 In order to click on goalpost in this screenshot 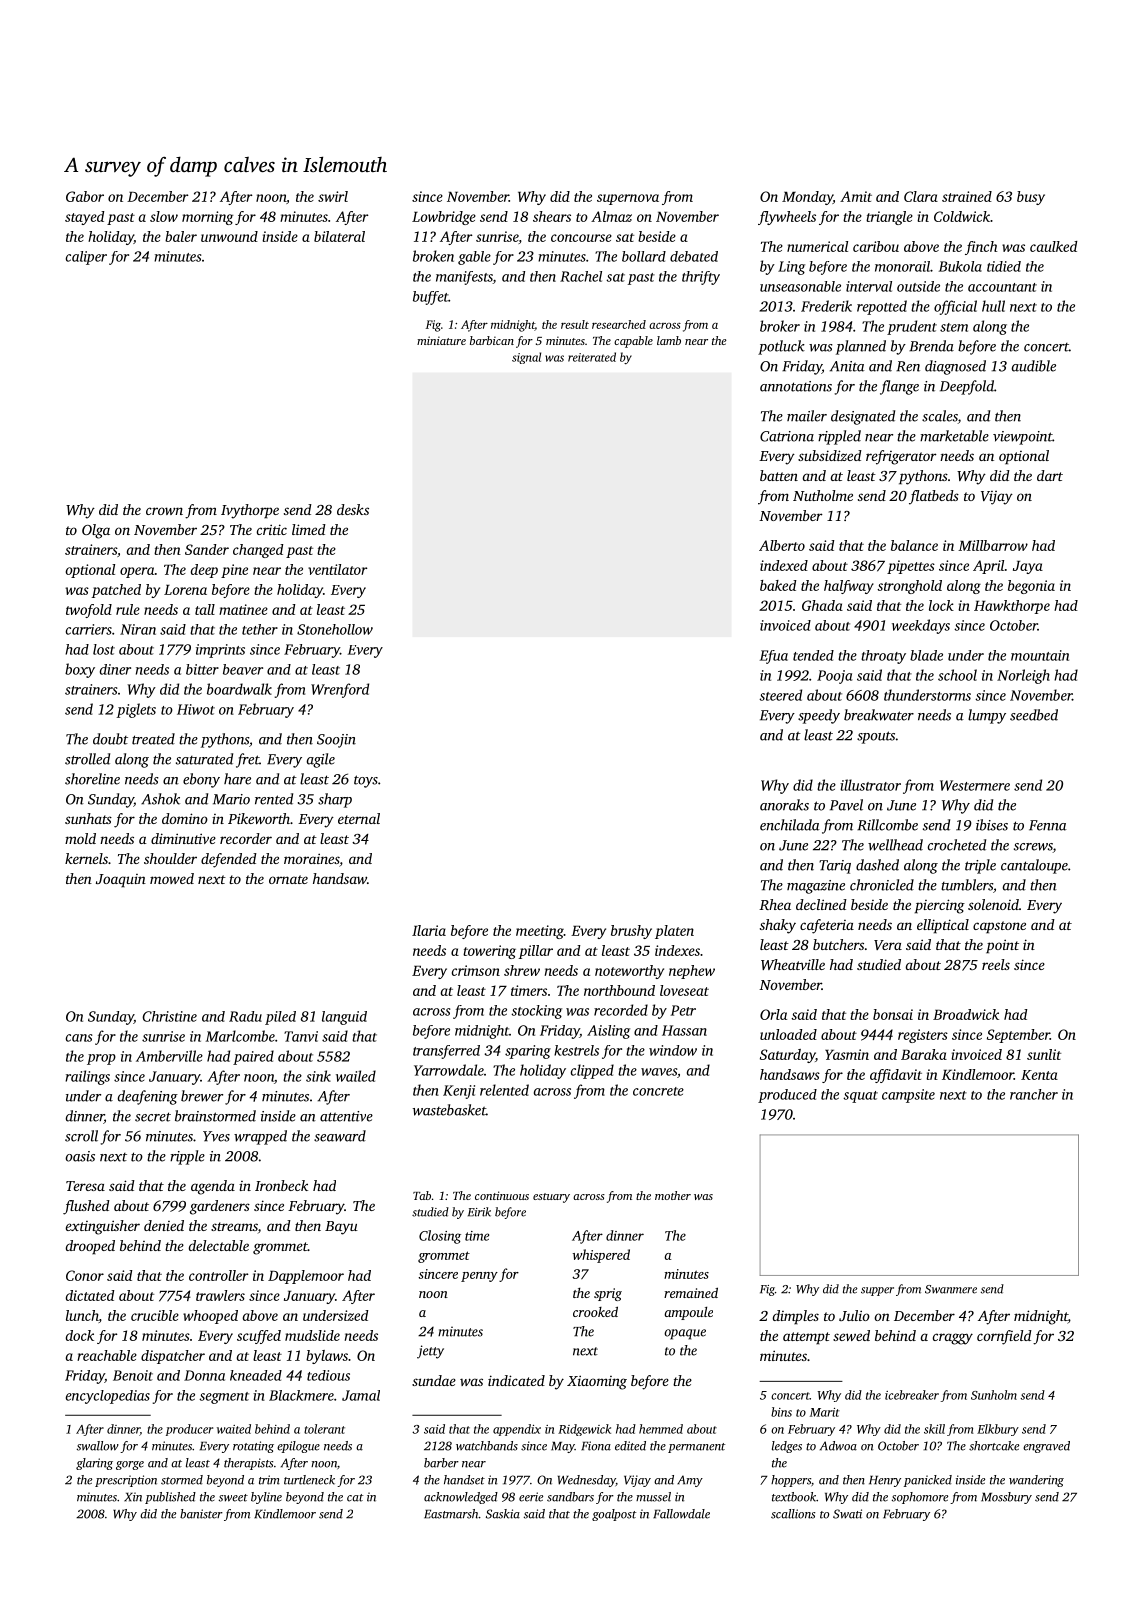, I will do `click(614, 1515)`.
